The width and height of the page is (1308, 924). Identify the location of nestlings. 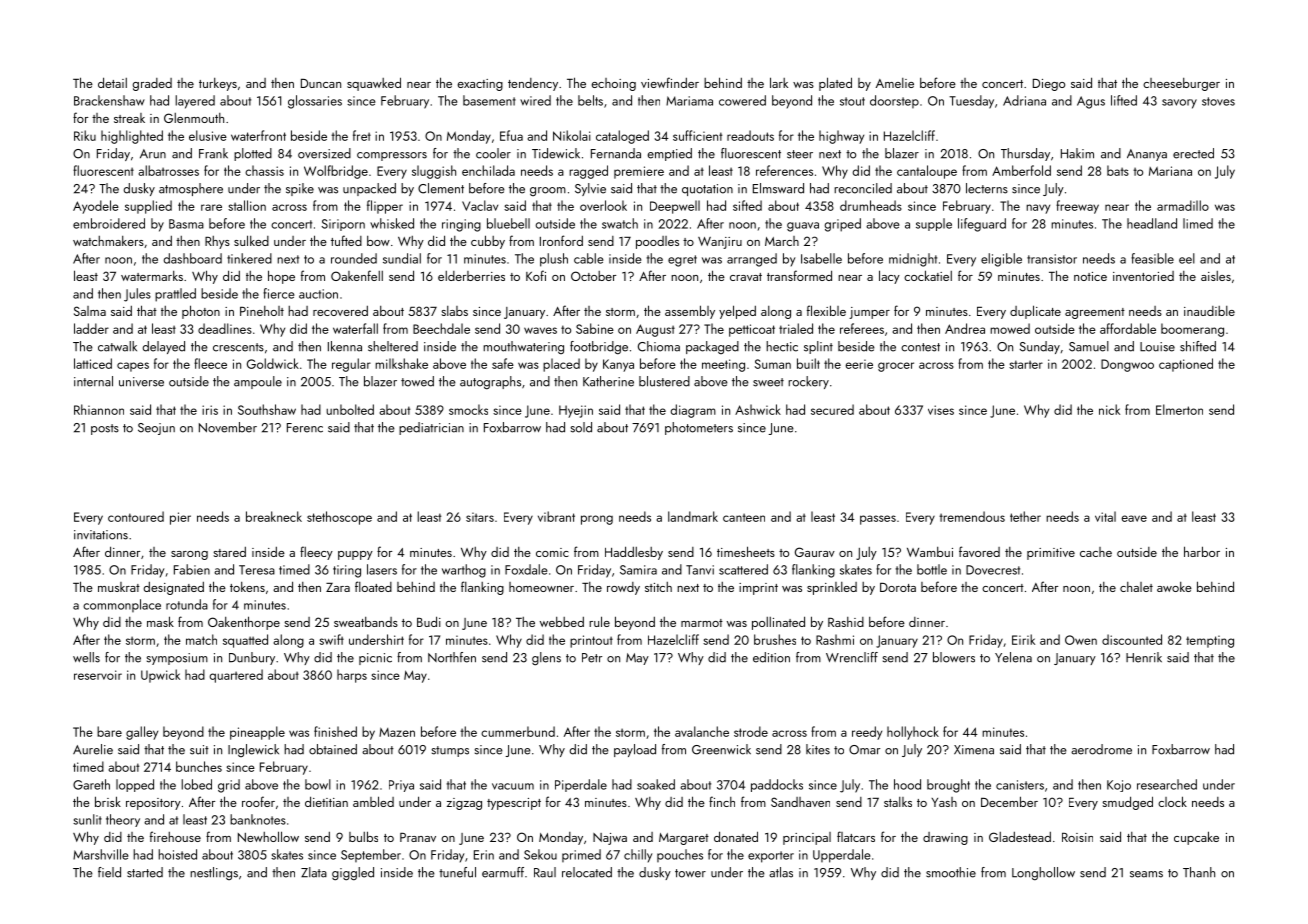
(214, 873).
